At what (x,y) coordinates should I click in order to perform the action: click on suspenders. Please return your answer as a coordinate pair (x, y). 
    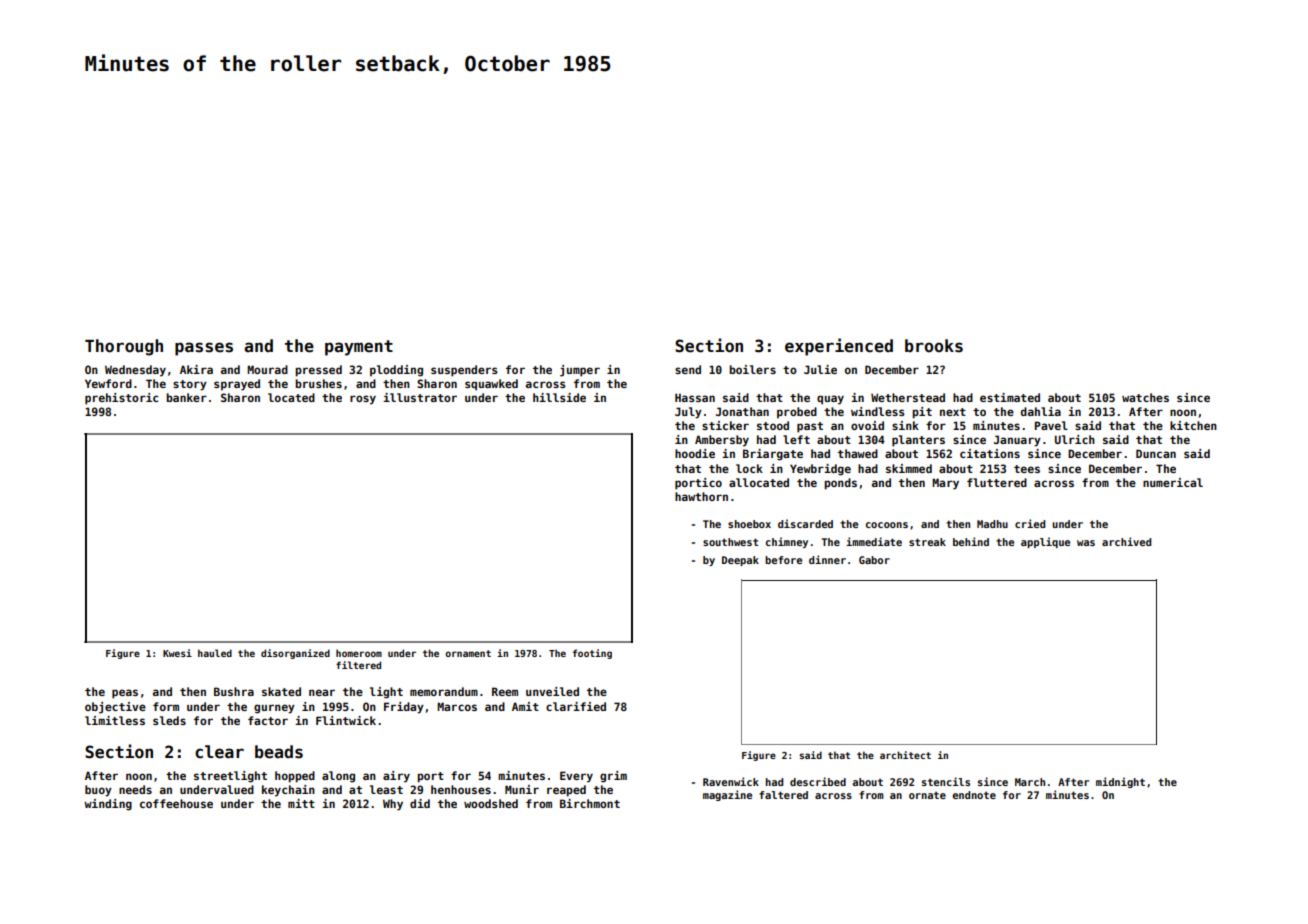
    Looking at the image, I should click on (464, 371).
